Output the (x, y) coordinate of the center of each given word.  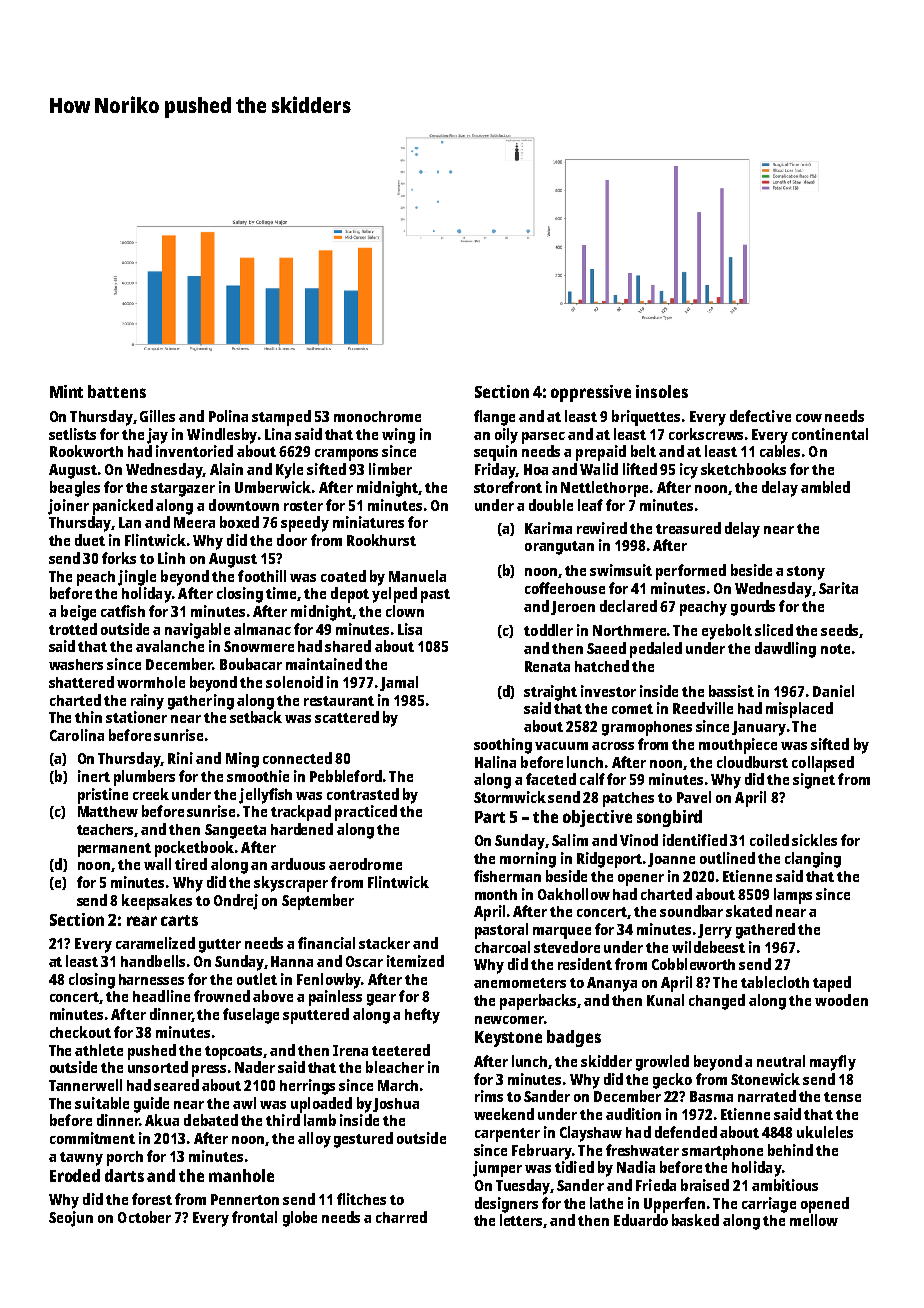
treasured (688, 528)
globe (300, 1219)
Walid (599, 469)
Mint (66, 391)
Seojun (71, 1219)
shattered (81, 682)
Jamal (399, 683)
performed (691, 572)
